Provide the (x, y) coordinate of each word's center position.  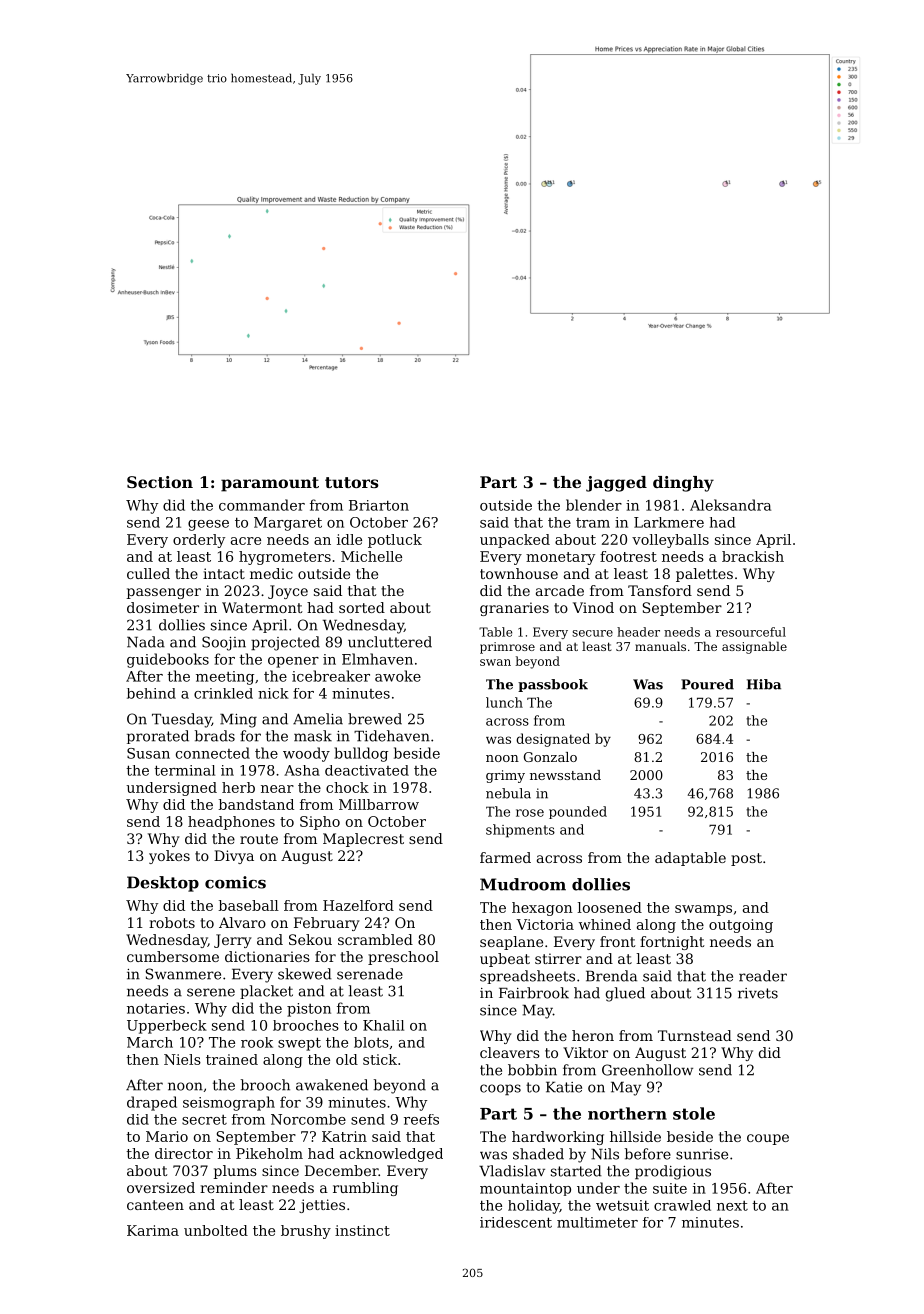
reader (763, 976)
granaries (514, 609)
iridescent (516, 1222)
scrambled (375, 939)
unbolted (216, 1230)
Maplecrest (363, 840)
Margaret (288, 524)
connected (213, 753)
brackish (753, 556)
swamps (703, 910)
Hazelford (358, 905)
